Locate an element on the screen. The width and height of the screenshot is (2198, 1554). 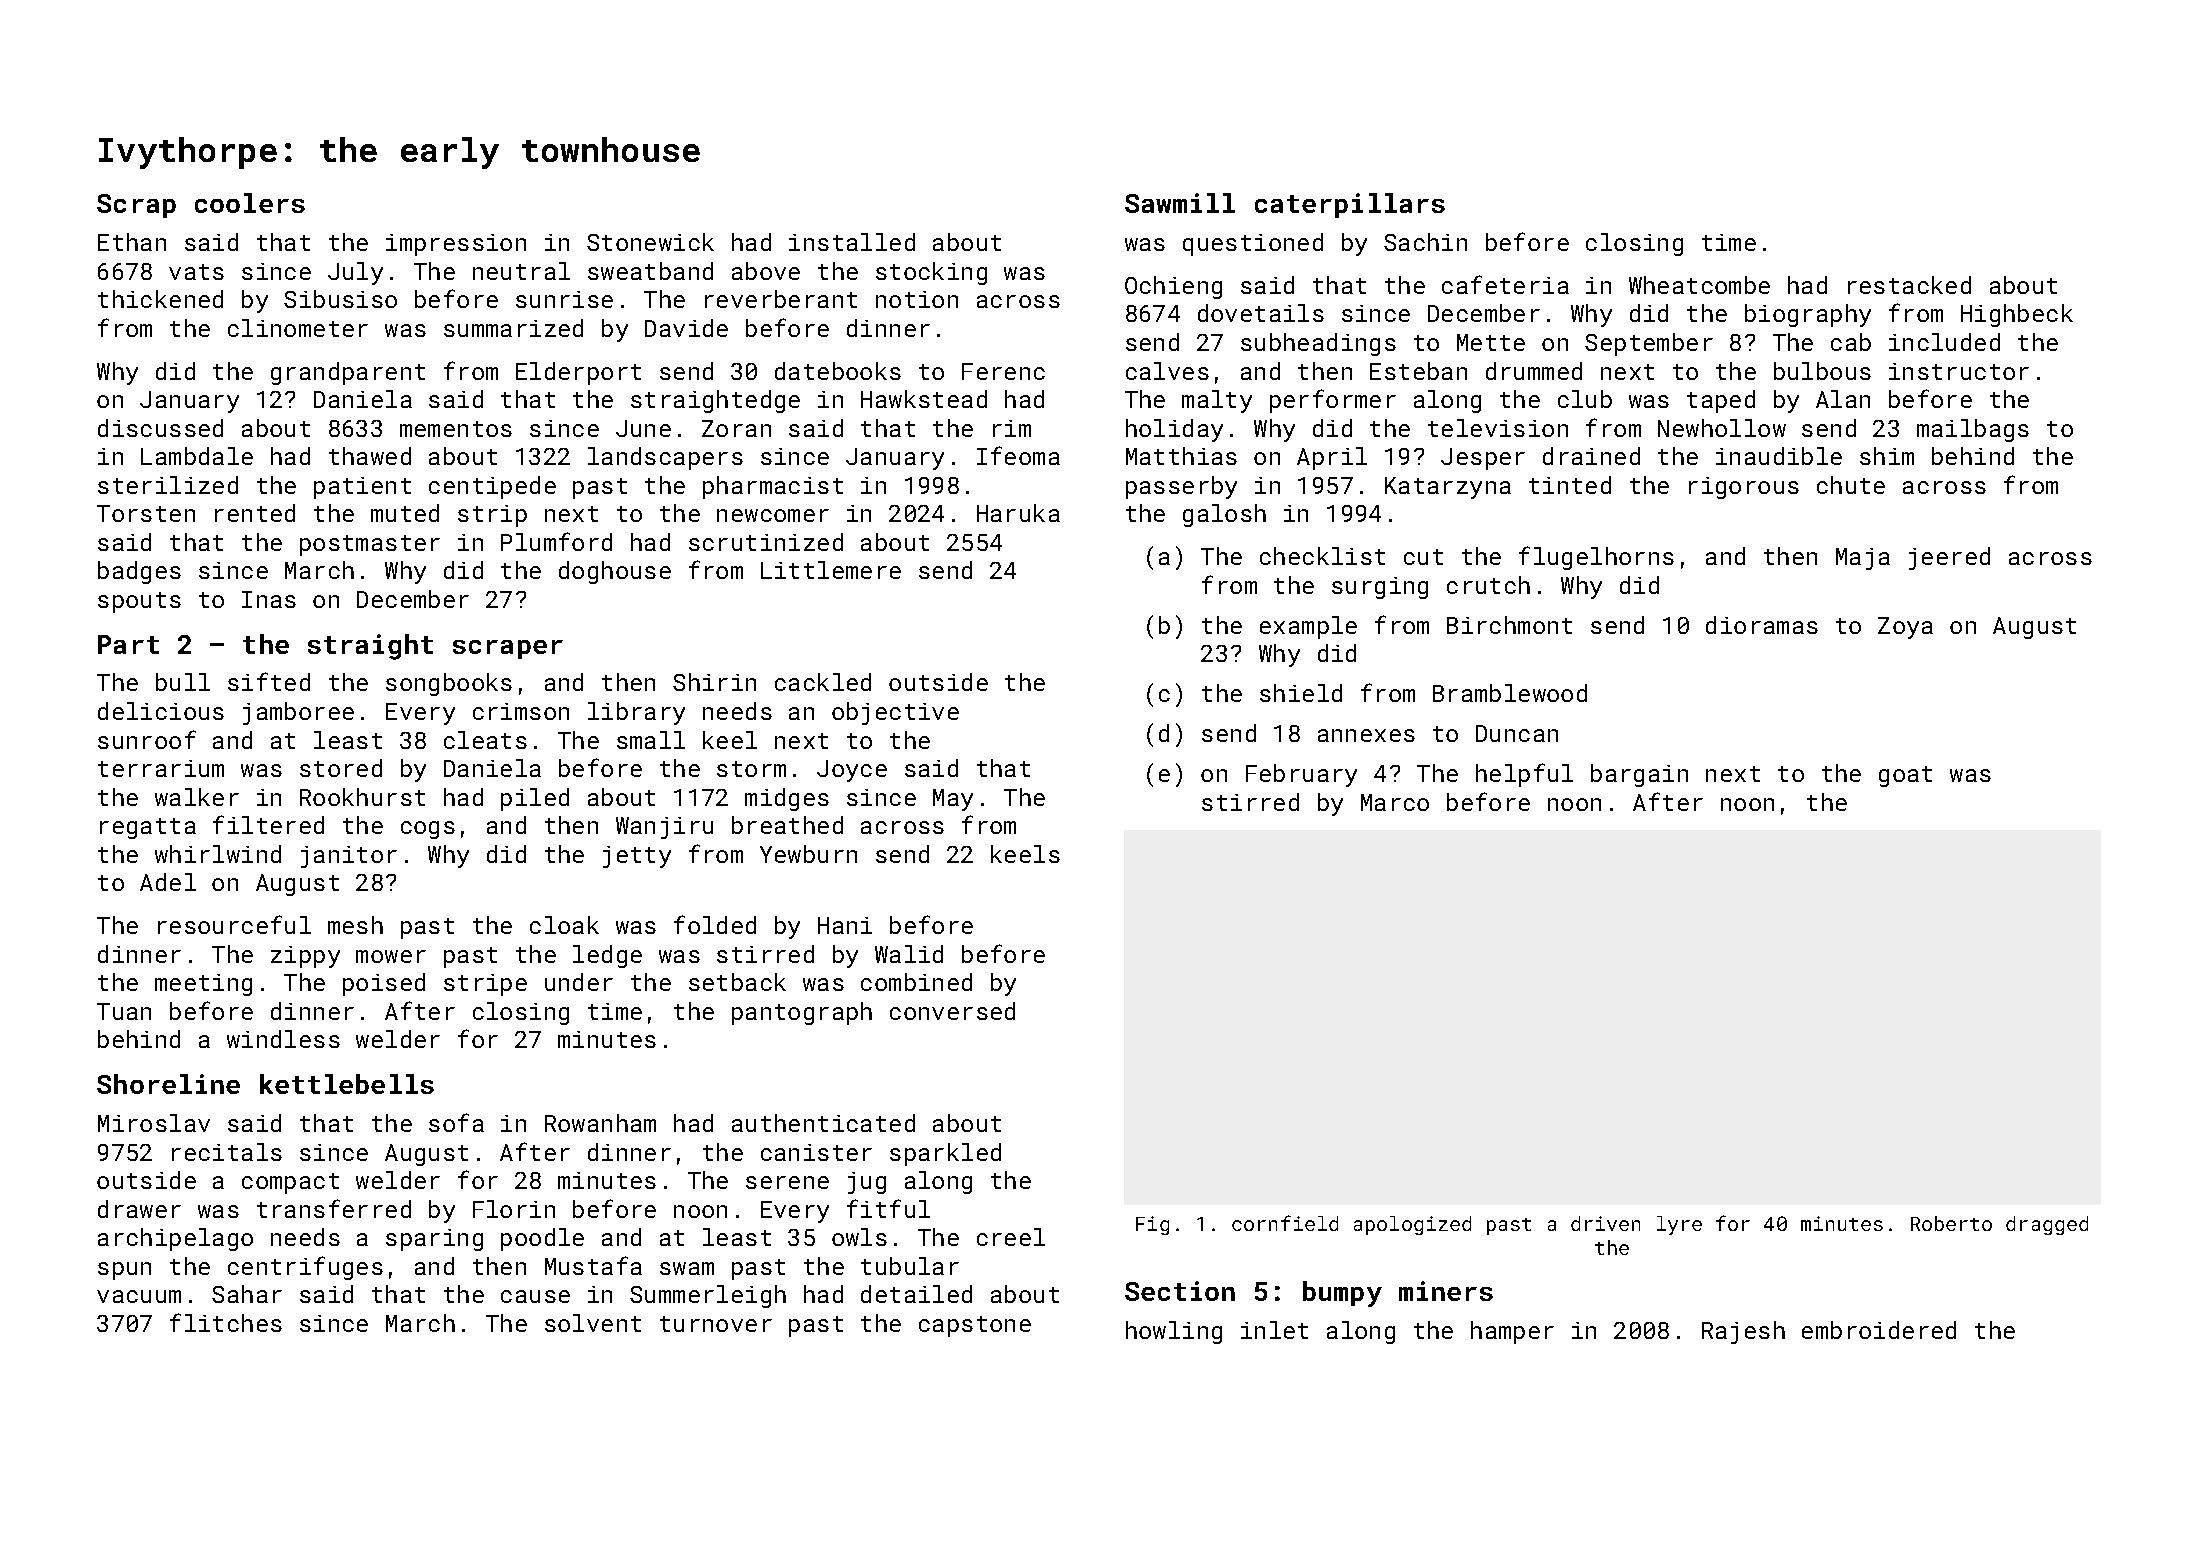
notion is located at coordinates (917, 299).
